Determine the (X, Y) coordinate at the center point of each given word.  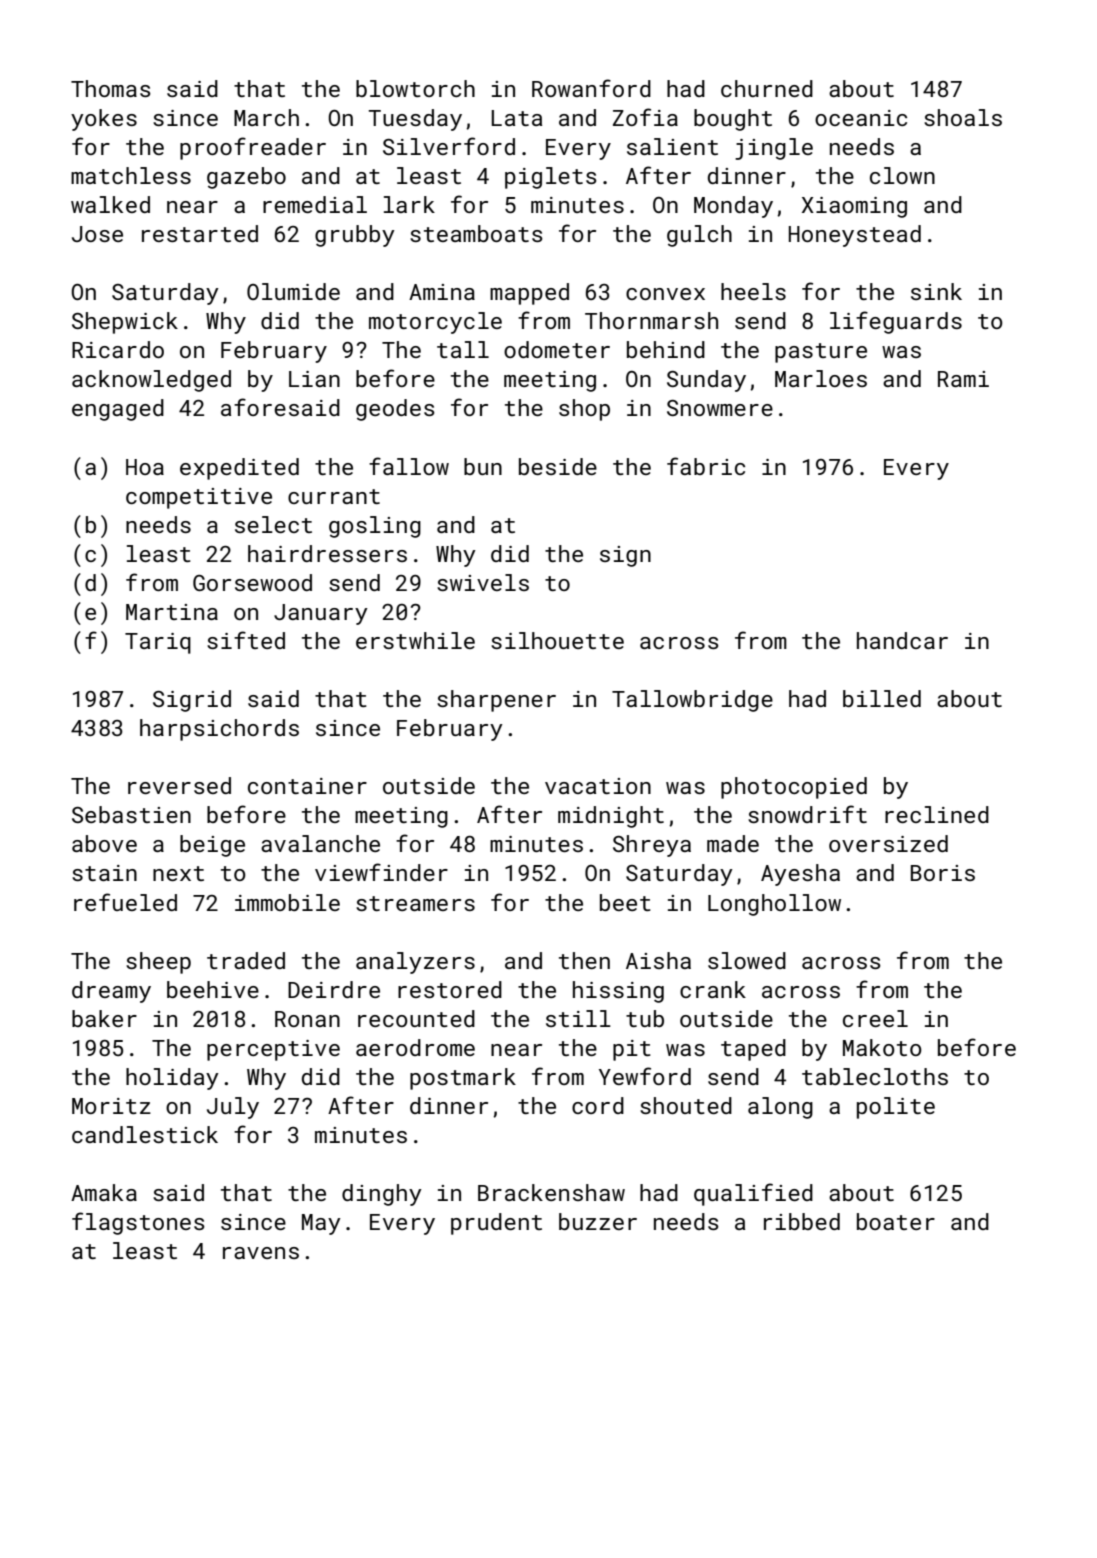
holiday (172, 1079)
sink (936, 291)
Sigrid (192, 701)
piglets (551, 178)
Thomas (111, 88)
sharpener (496, 701)
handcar (902, 640)
